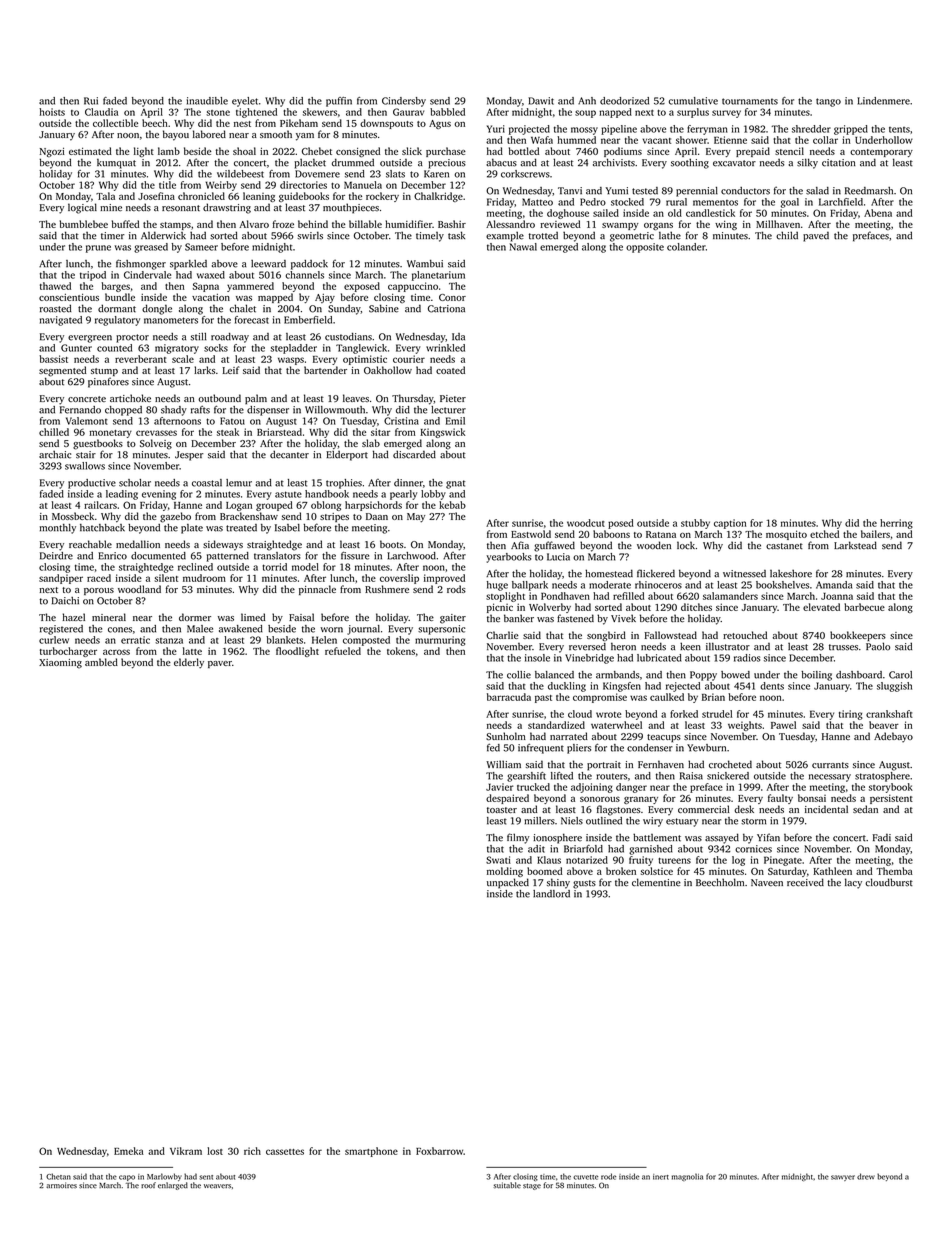 This screenshot has height=1233, width=952. What do you see at coordinates (899, 130) in the screenshot?
I see `tents` at bounding box center [899, 130].
